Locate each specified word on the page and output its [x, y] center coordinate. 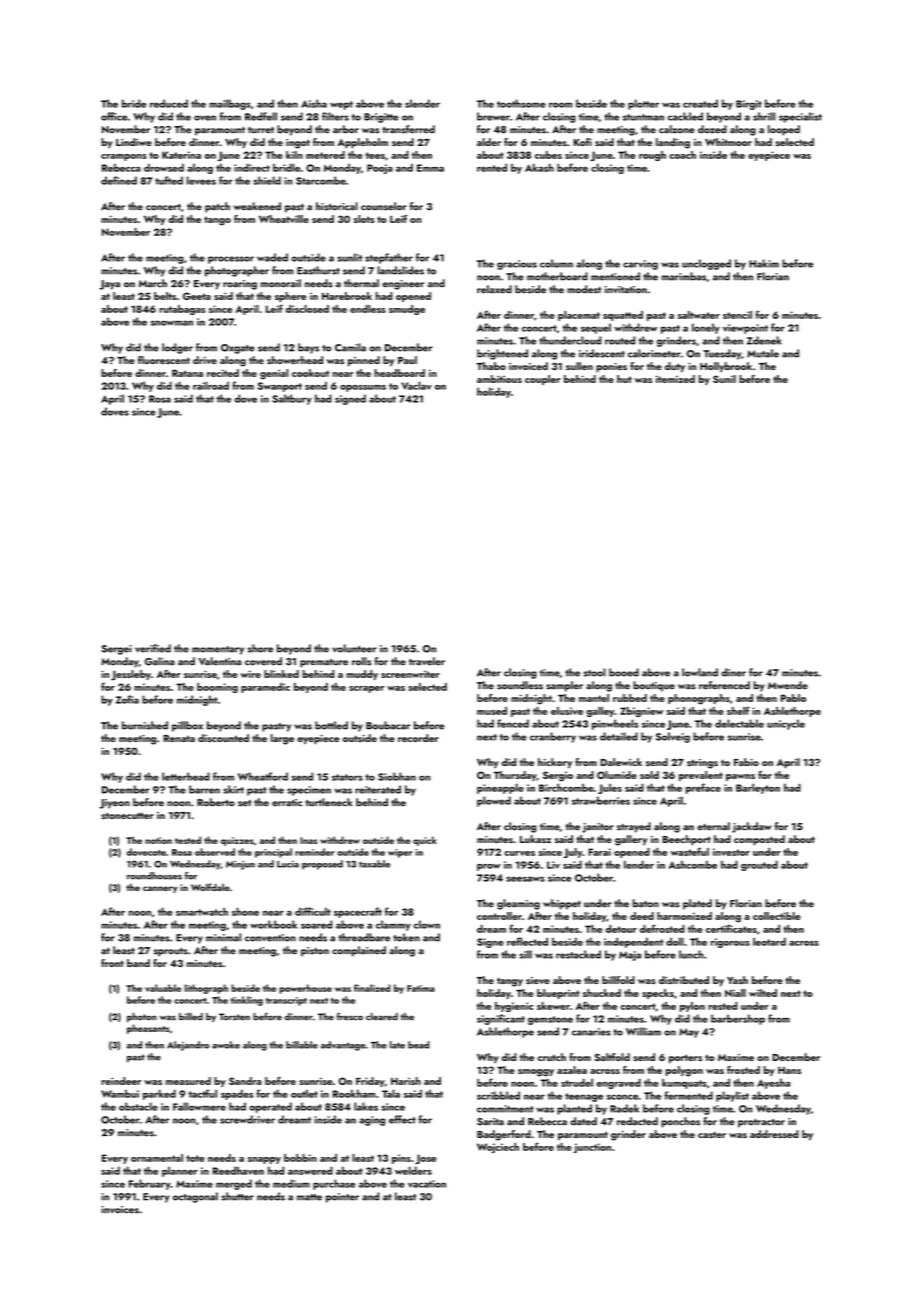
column [556, 263]
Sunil [724, 379]
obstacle [138, 1106]
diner [733, 672]
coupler [543, 380]
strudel [577, 1082]
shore [260, 648]
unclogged [706, 264]
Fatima [421, 988]
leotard [769, 941]
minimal [223, 937]
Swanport [279, 387]
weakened [257, 206]
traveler [427, 661]
